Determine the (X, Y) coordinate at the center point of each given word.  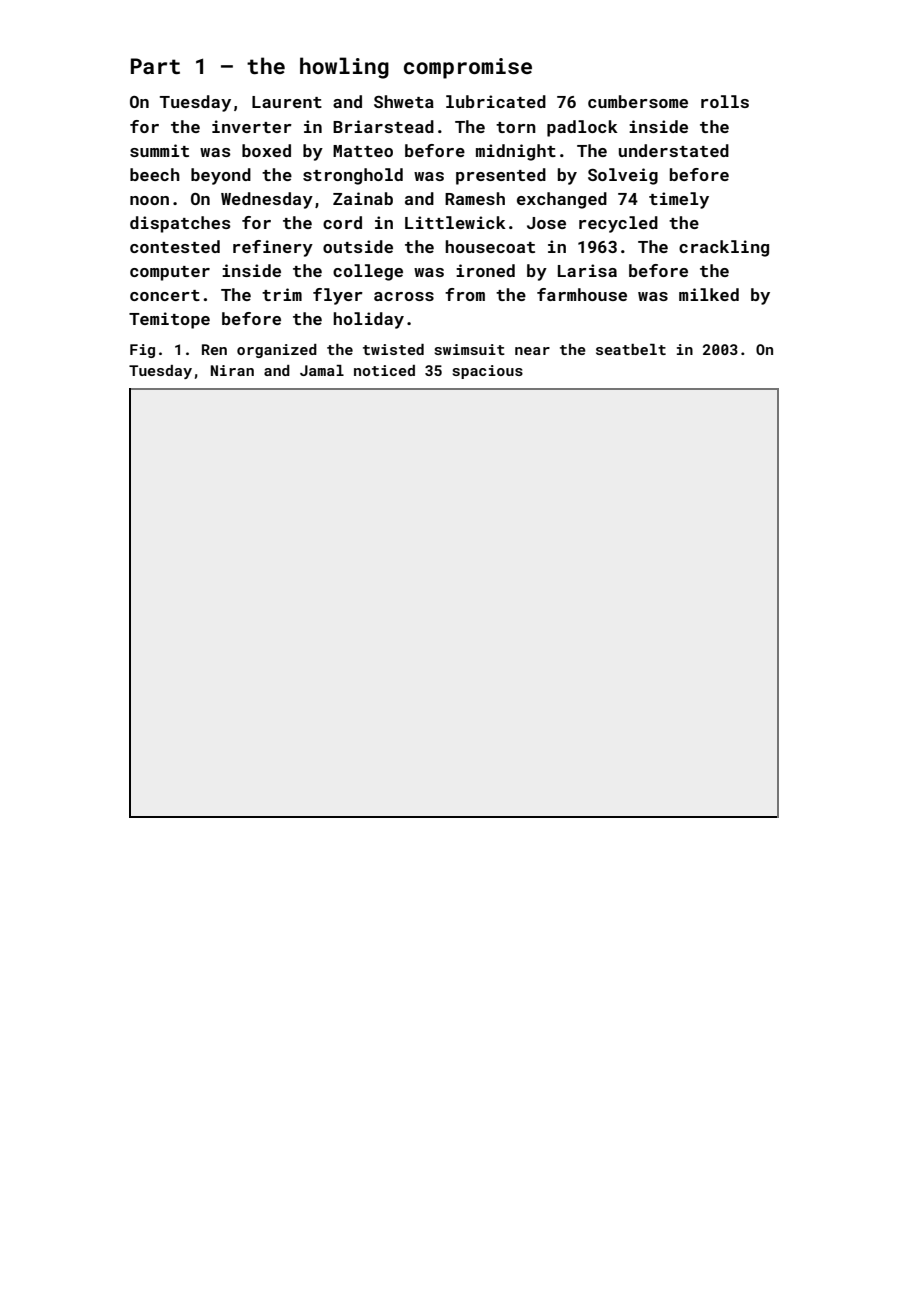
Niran (232, 370)
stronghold (353, 176)
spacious (487, 372)
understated (674, 150)
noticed (384, 370)
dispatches (180, 224)
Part (155, 66)
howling (344, 68)
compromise (468, 68)
